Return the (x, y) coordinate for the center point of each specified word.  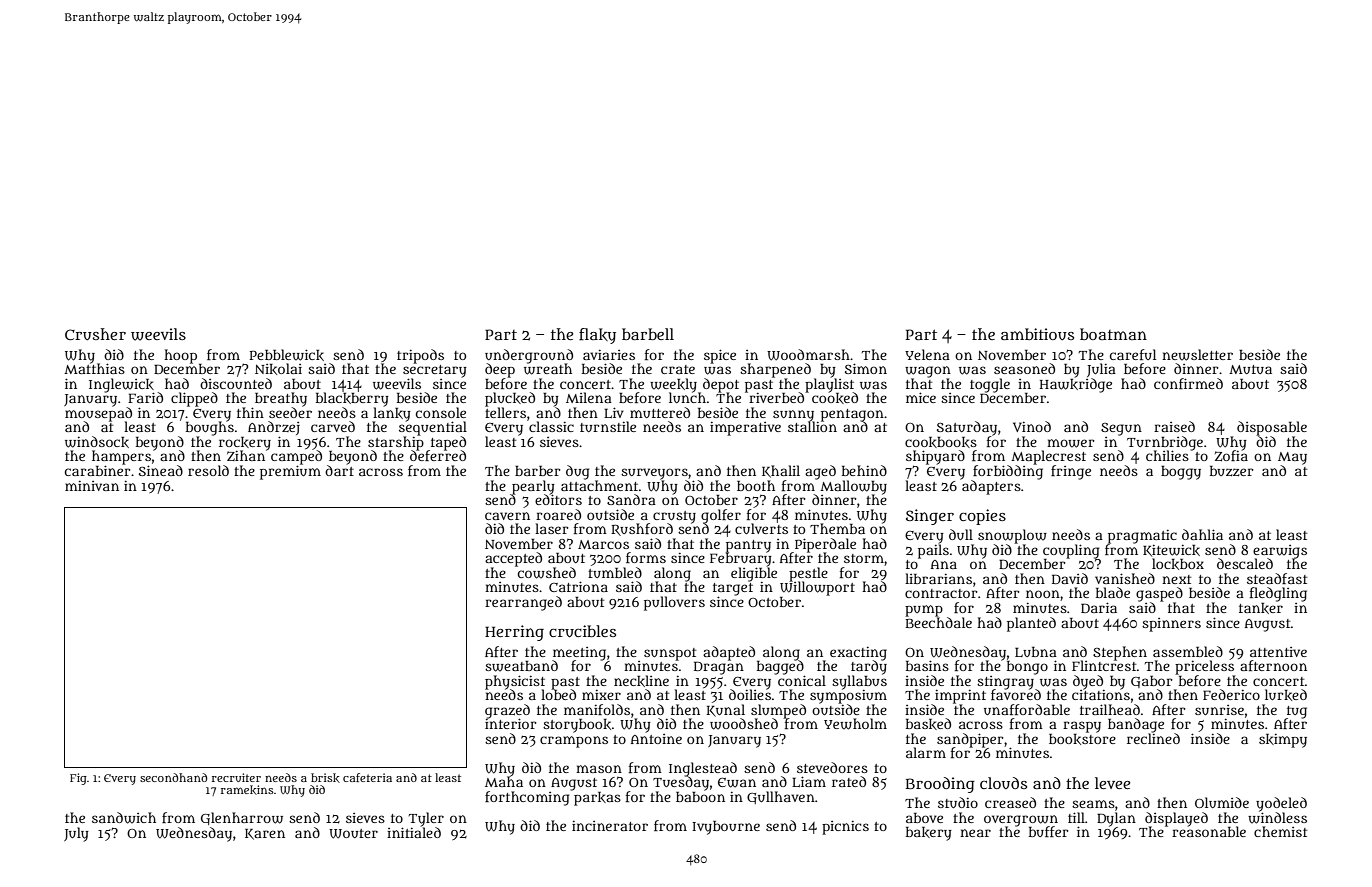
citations (1101, 694)
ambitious (1037, 334)
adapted (729, 653)
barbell (648, 334)
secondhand (173, 777)
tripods (420, 356)
